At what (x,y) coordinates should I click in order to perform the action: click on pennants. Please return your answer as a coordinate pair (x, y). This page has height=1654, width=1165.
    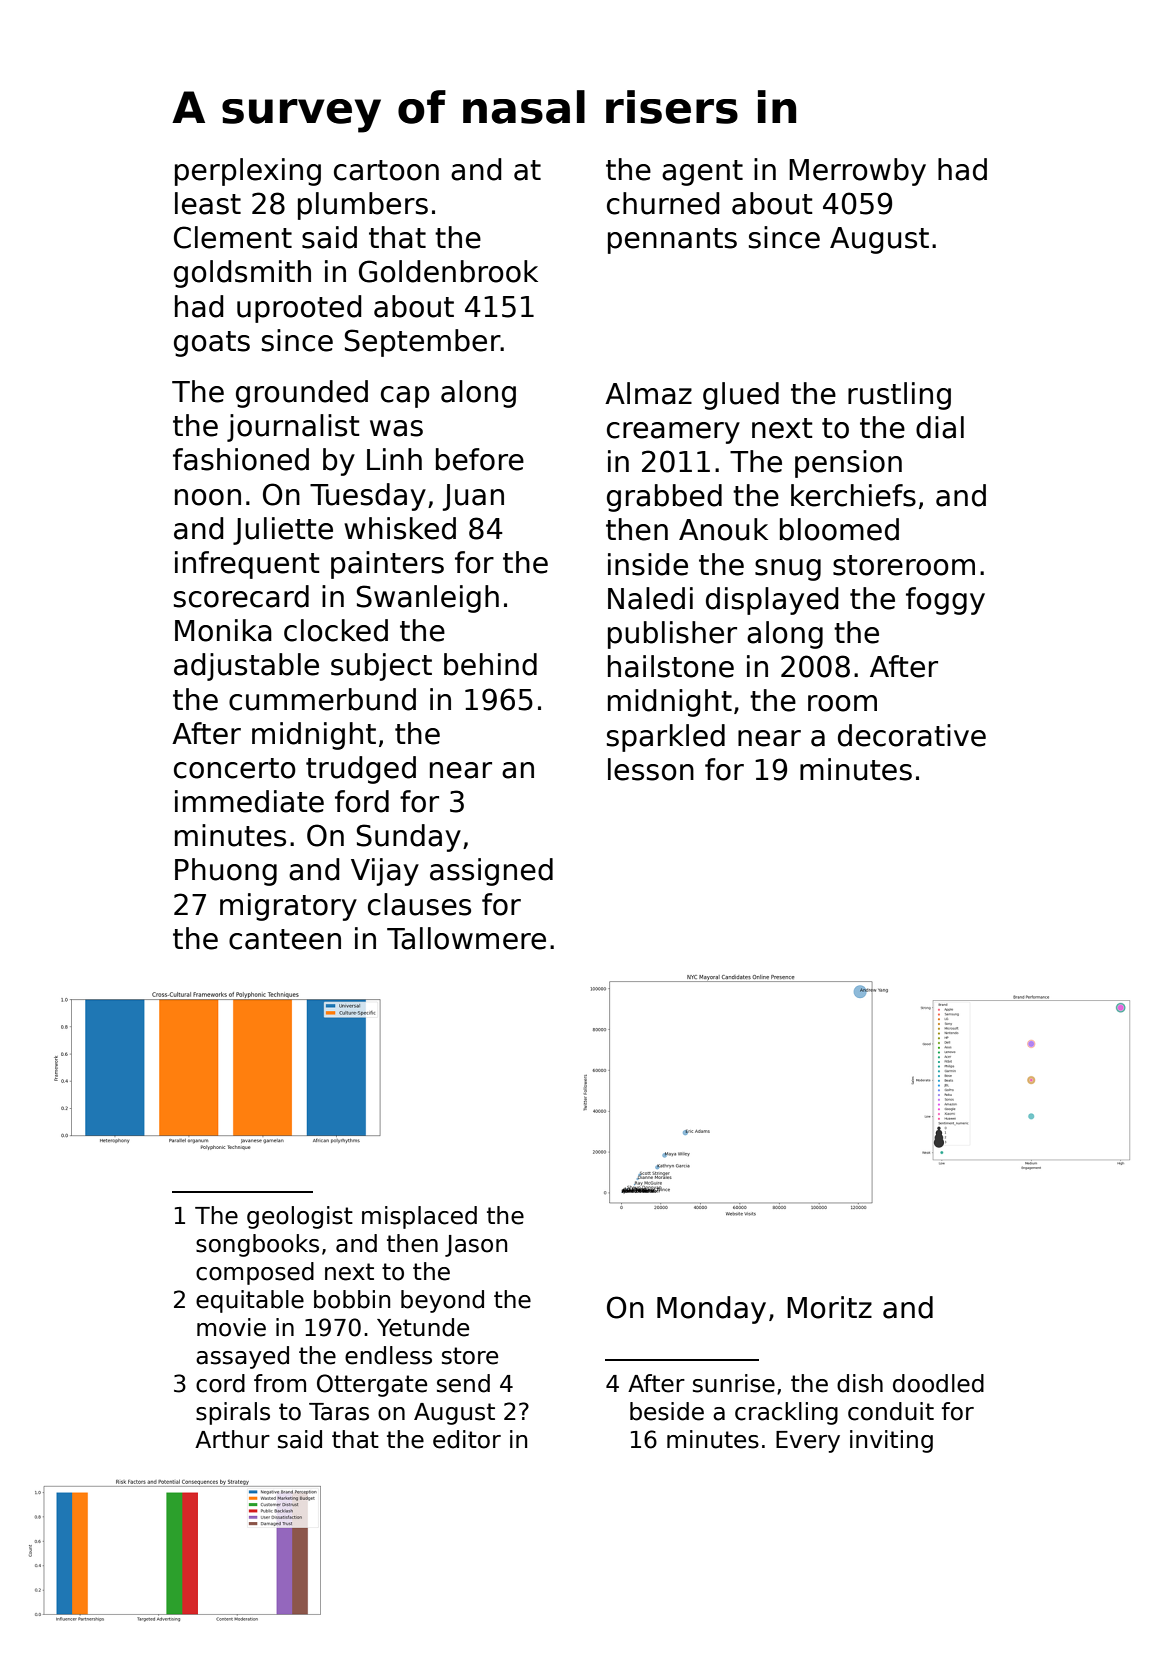
    Looking at the image, I should click on (672, 241).
